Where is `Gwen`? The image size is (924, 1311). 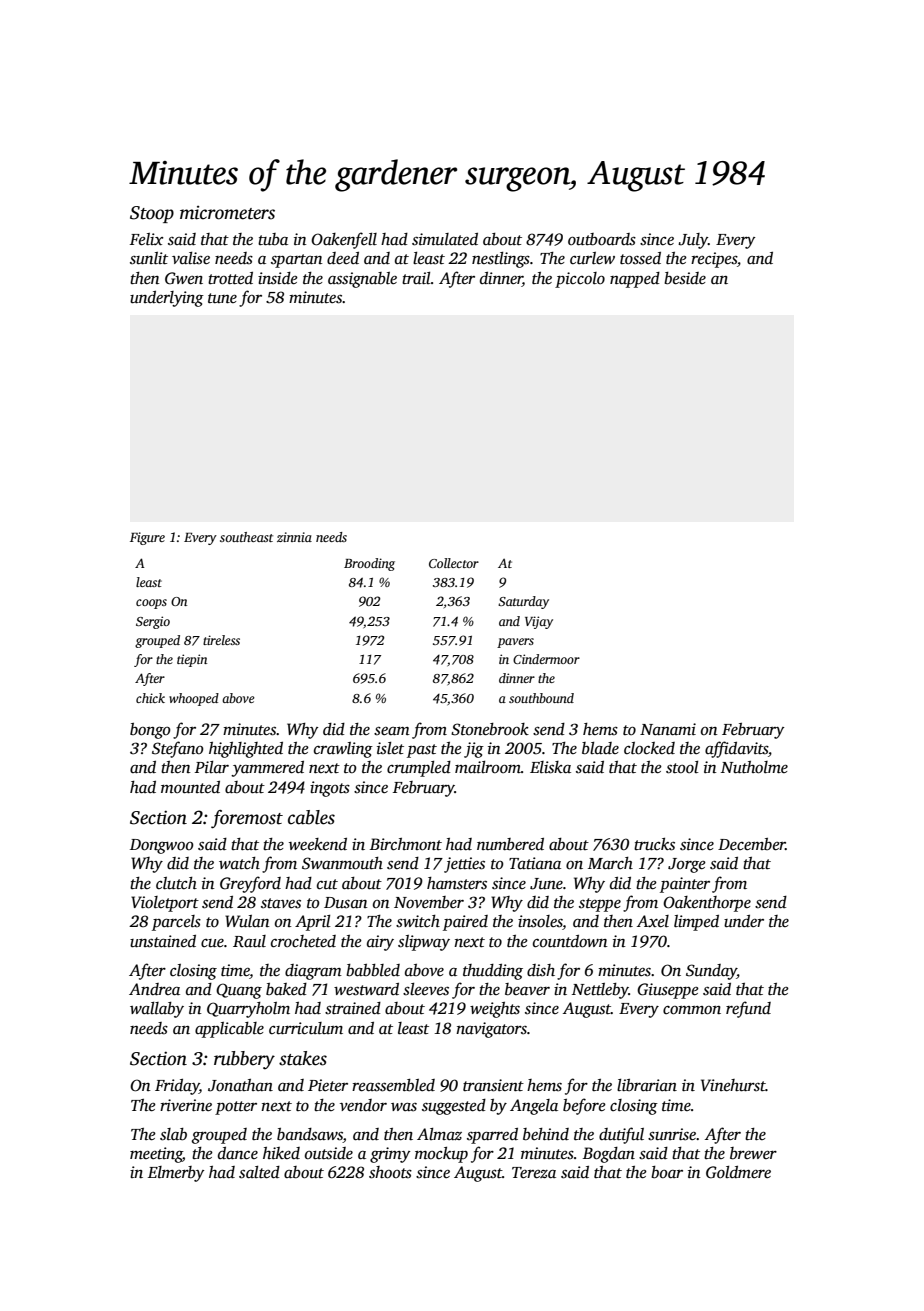
Gwen is located at coordinates (184, 278).
